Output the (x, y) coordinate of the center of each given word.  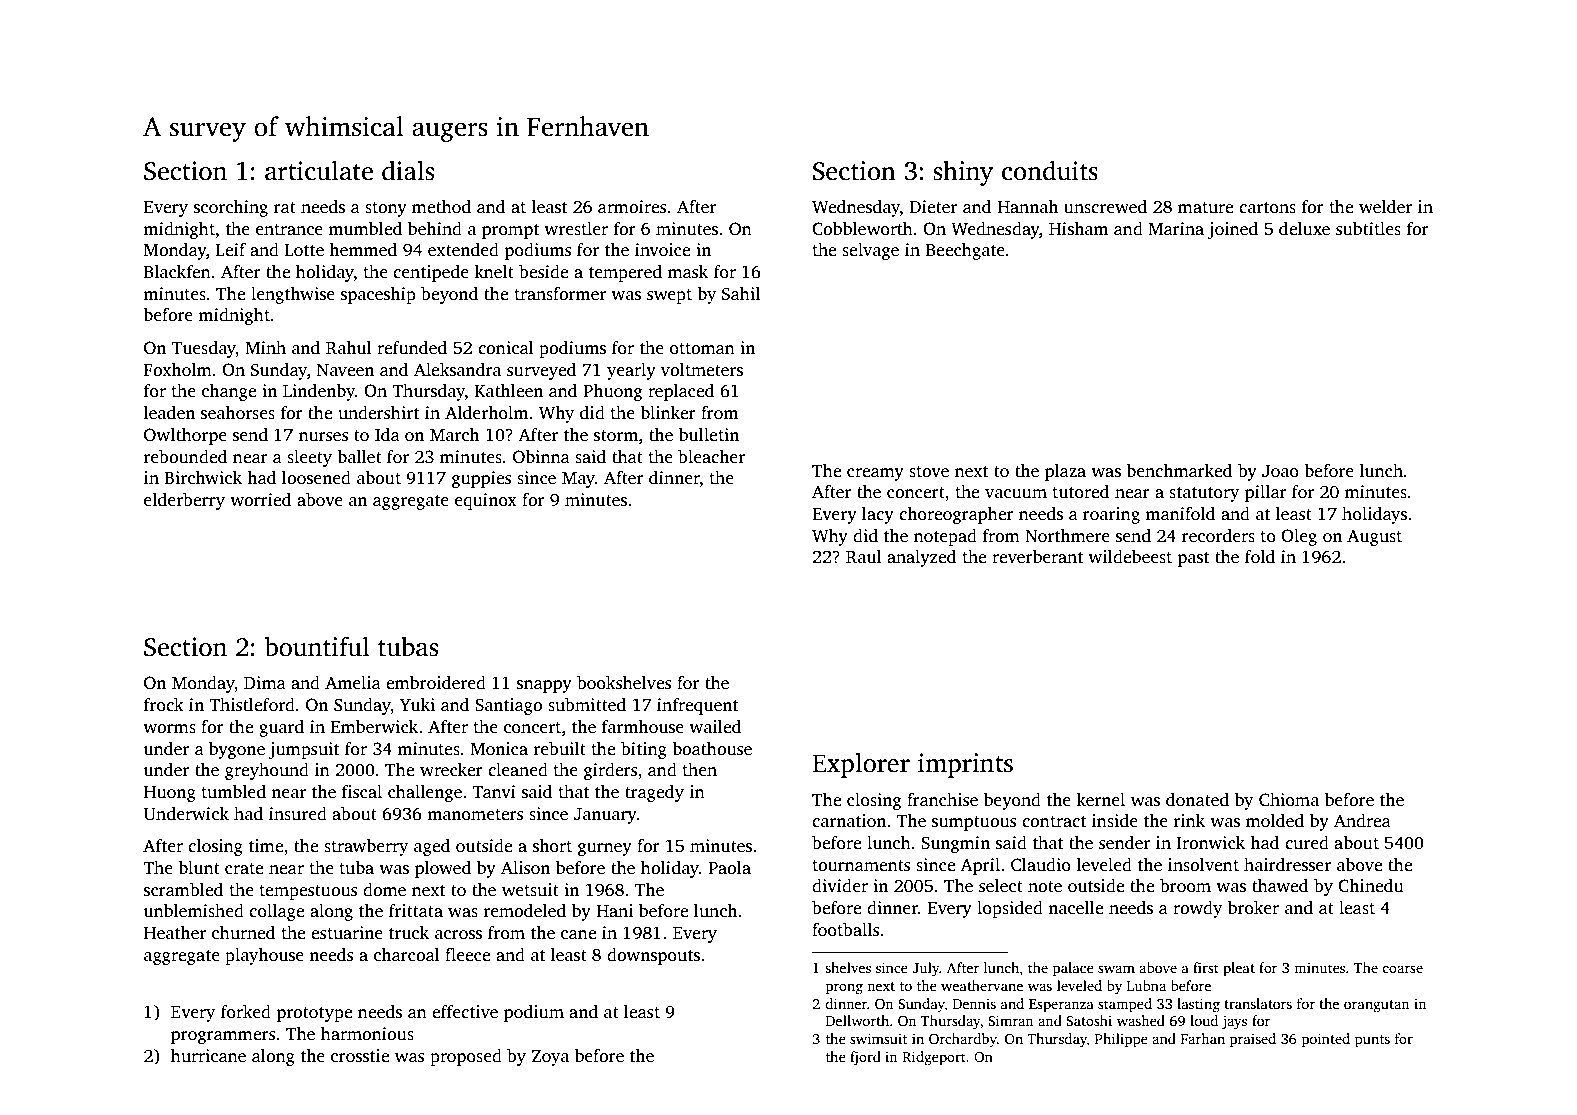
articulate (319, 170)
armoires (632, 207)
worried (261, 500)
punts (1372, 1041)
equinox (486, 501)
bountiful (317, 646)
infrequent (697, 706)
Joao (1280, 471)
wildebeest (1130, 557)
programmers (223, 1037)
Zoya (550, 1058)
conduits (1050, 170)
